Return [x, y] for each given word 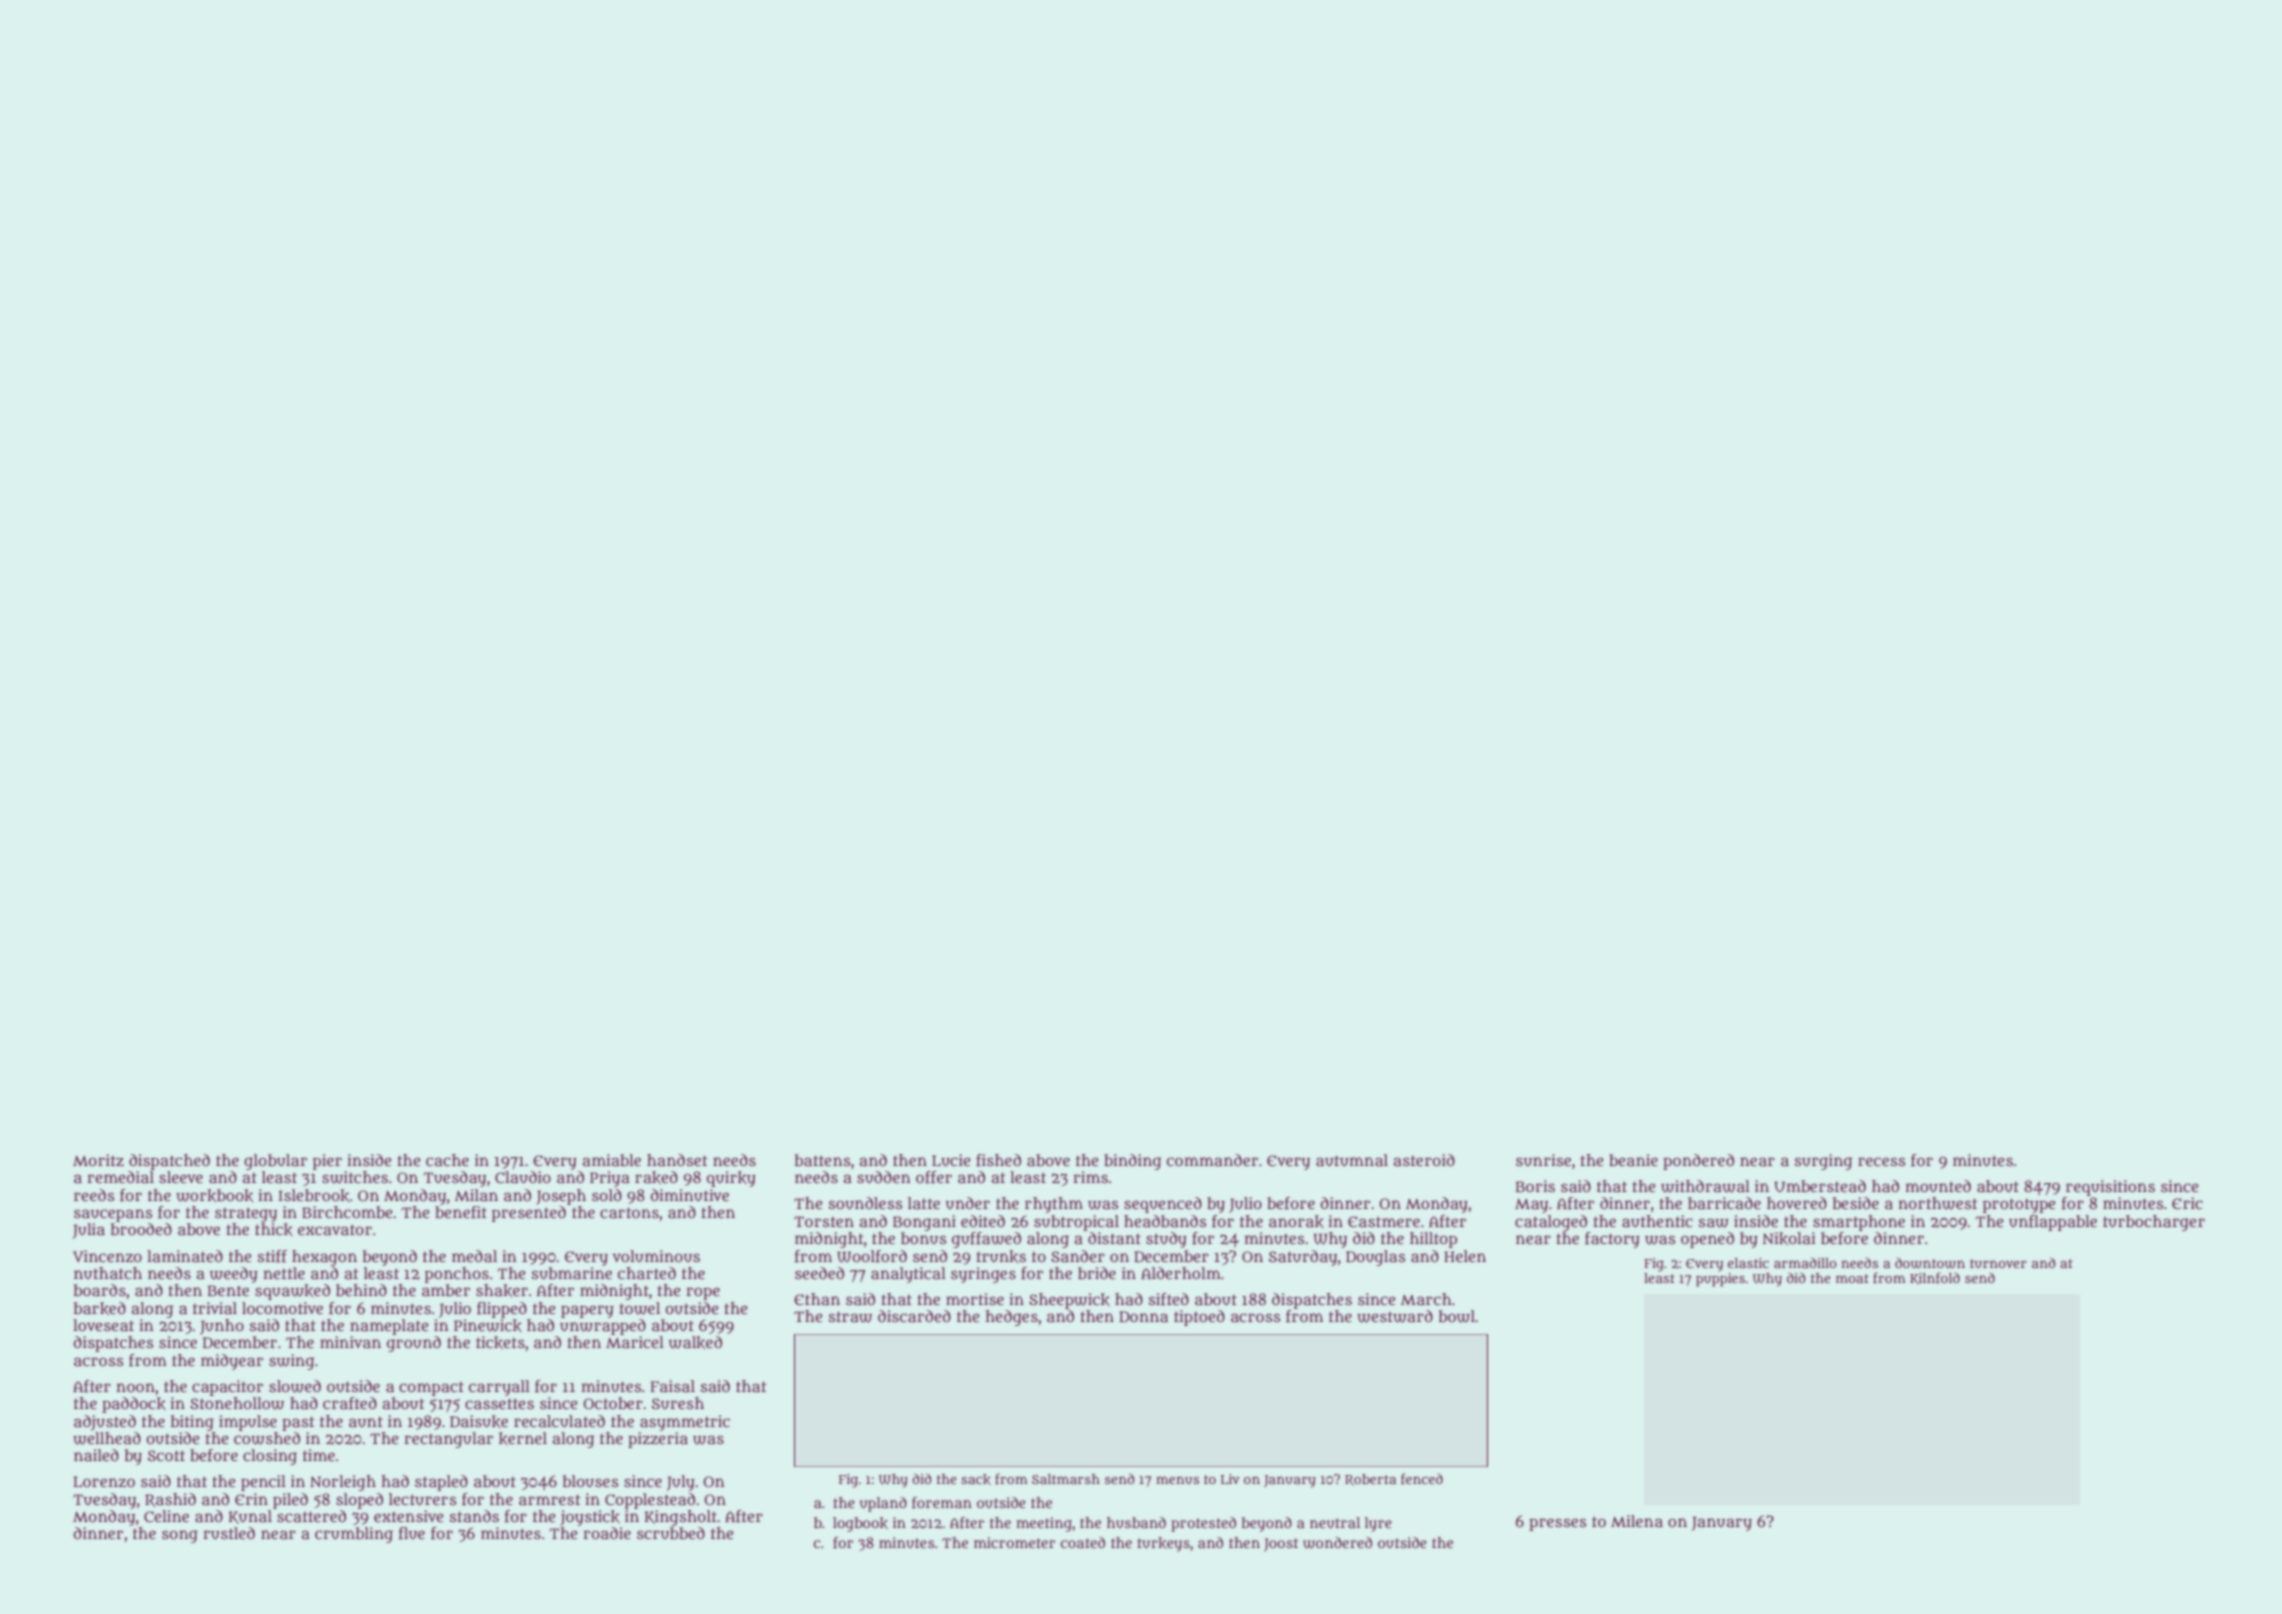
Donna [1143, 1316]
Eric [2187, 1203]
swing [291, 1362]
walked [695, 1342]
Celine [166, 1516]
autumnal [1352, 1160]
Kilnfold [1935, 1278]
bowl [1457, 1316]
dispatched [169, 1162]
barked [100, 1308]
